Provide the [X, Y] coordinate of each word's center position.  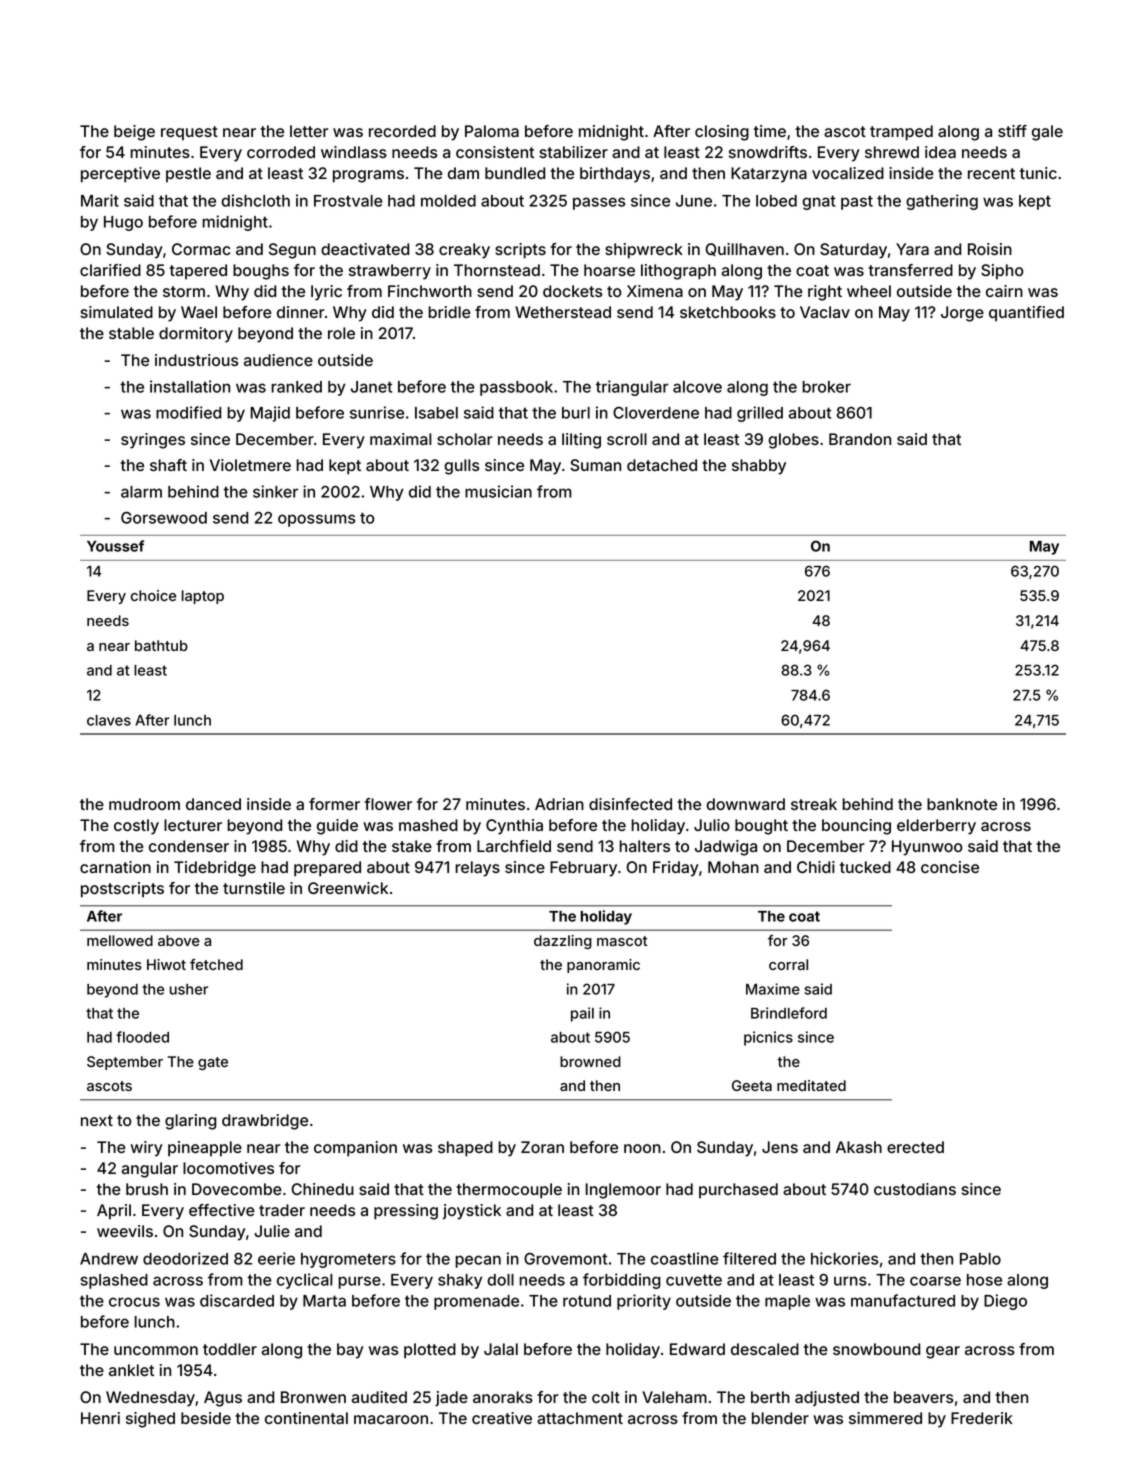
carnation [115, 867]
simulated [116, 312]
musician [498, 491]
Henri [100, 1418]
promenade [476, 1302]
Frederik [982, 1418]
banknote [962, 804]
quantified [1026, 314]
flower [388, 804]
